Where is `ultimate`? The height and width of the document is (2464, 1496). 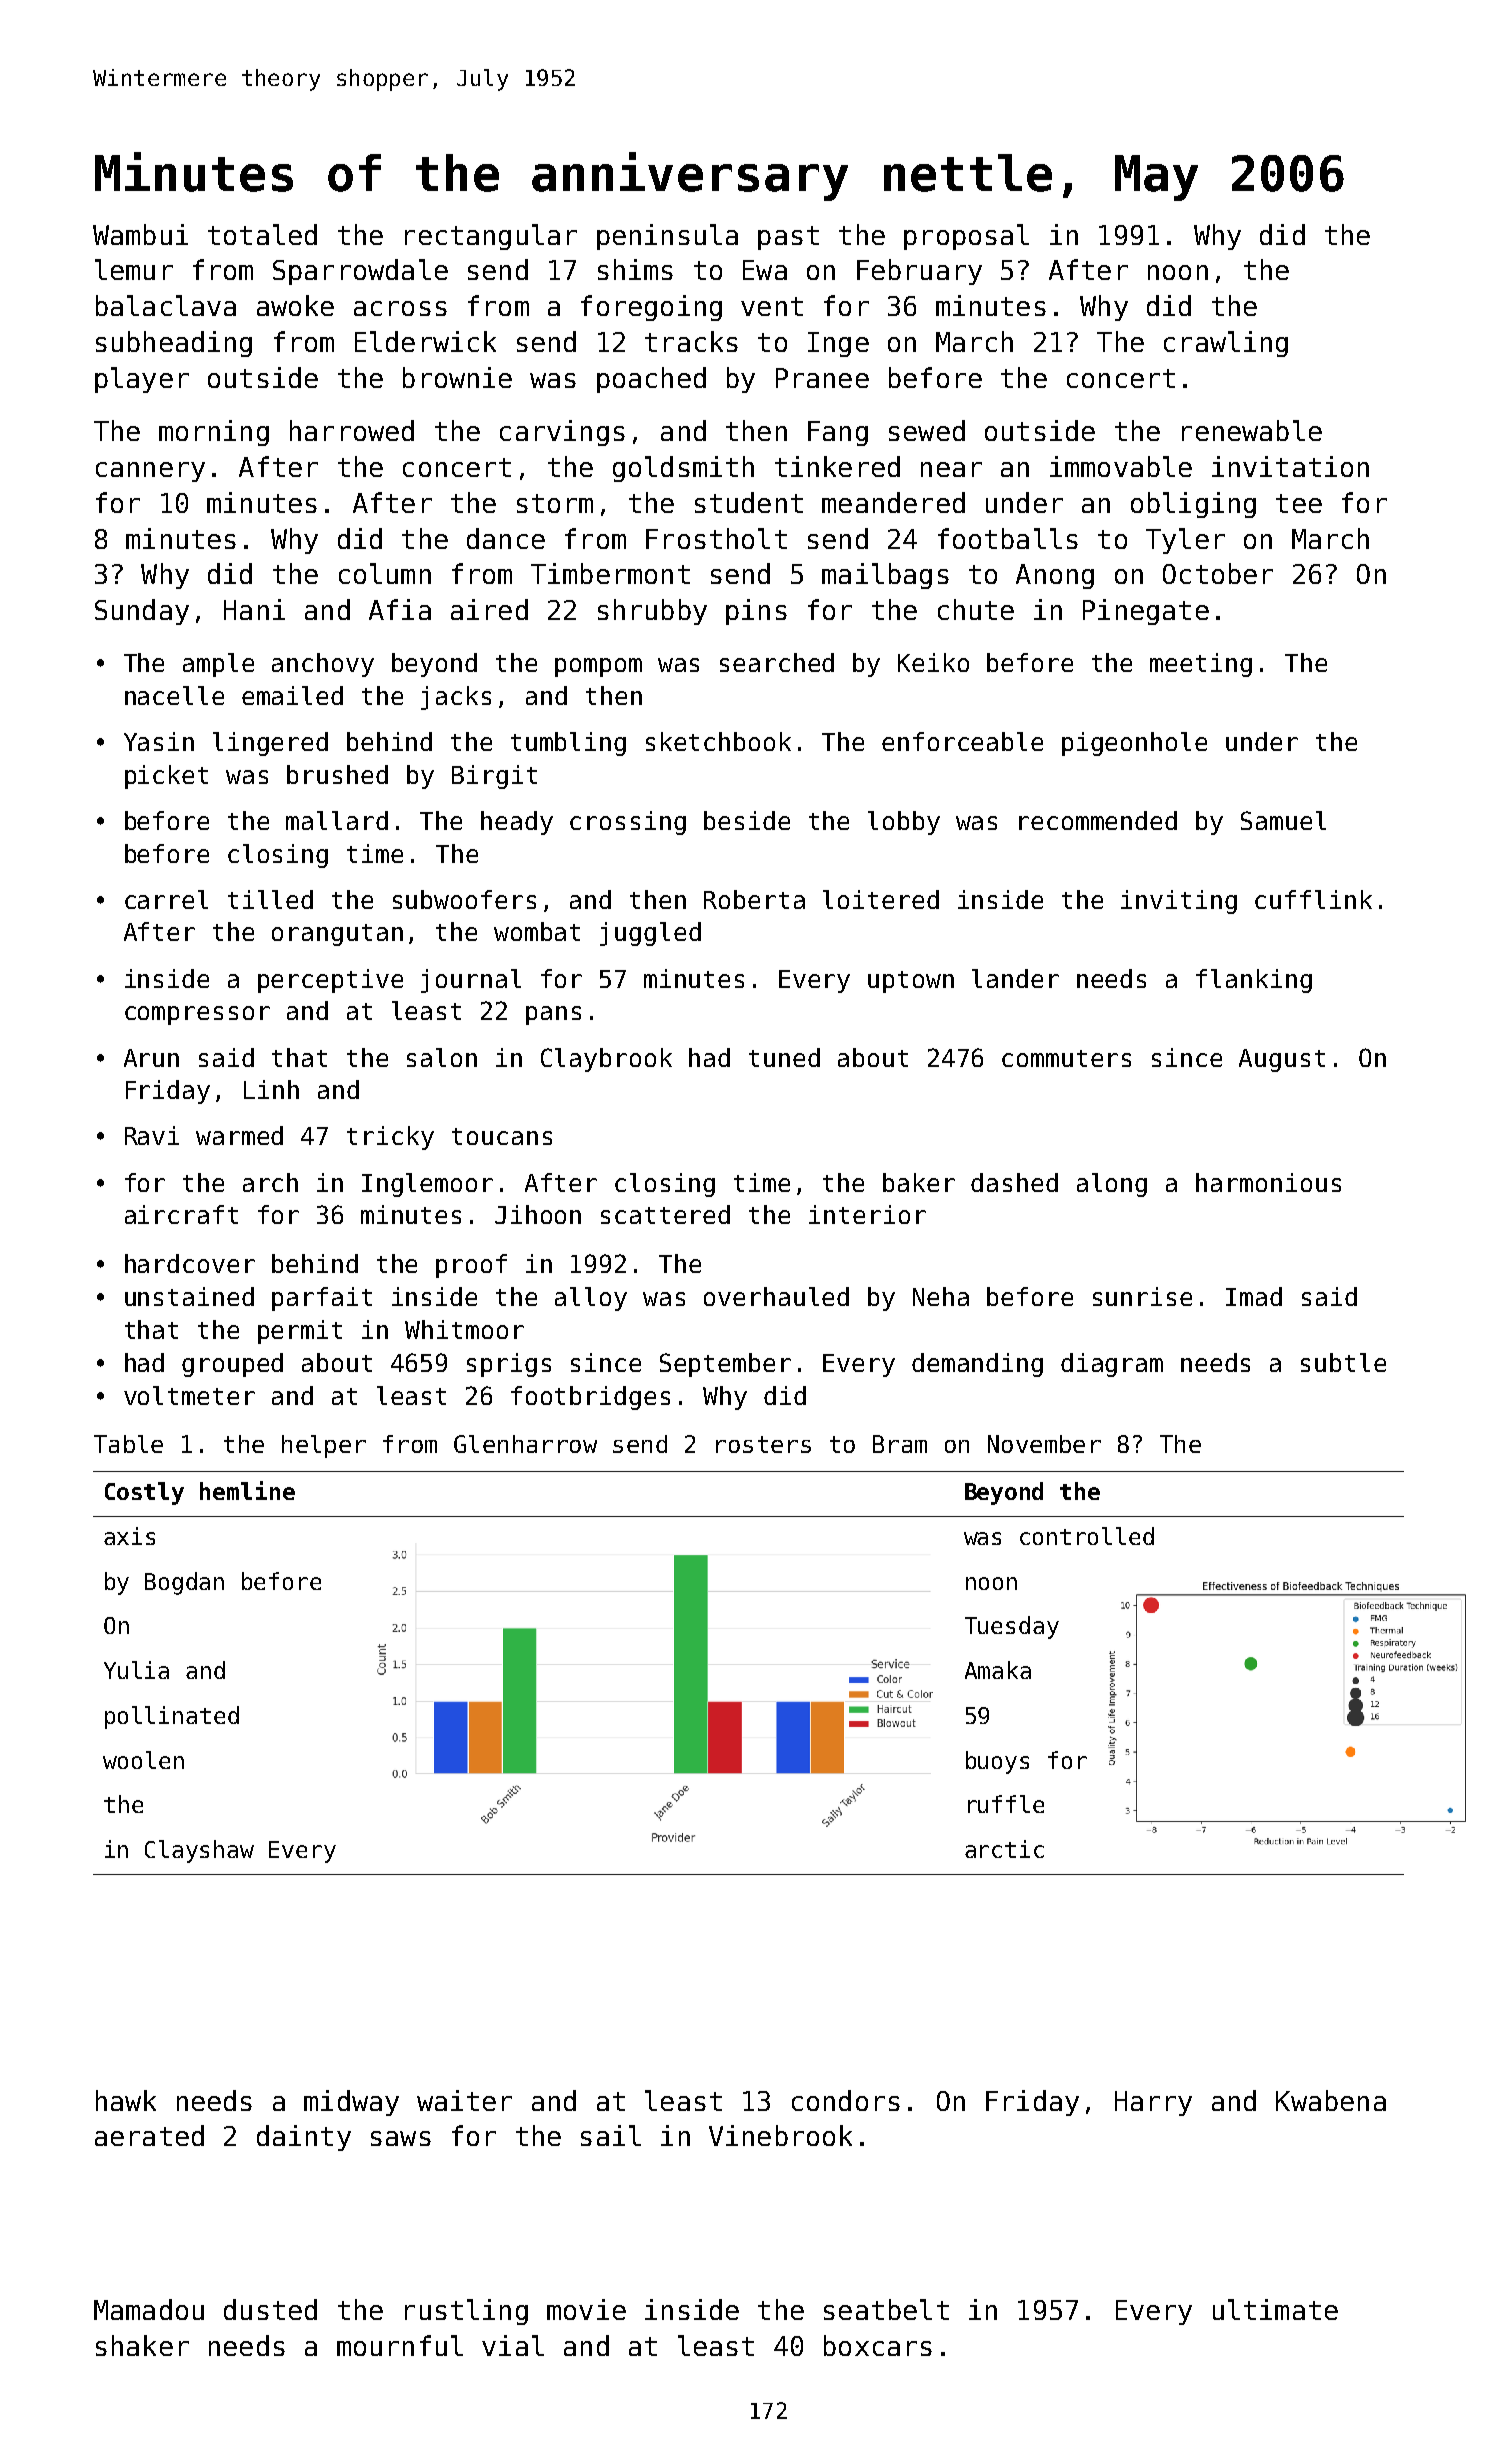
ultimate is located at coordinates (1275, 2309).
